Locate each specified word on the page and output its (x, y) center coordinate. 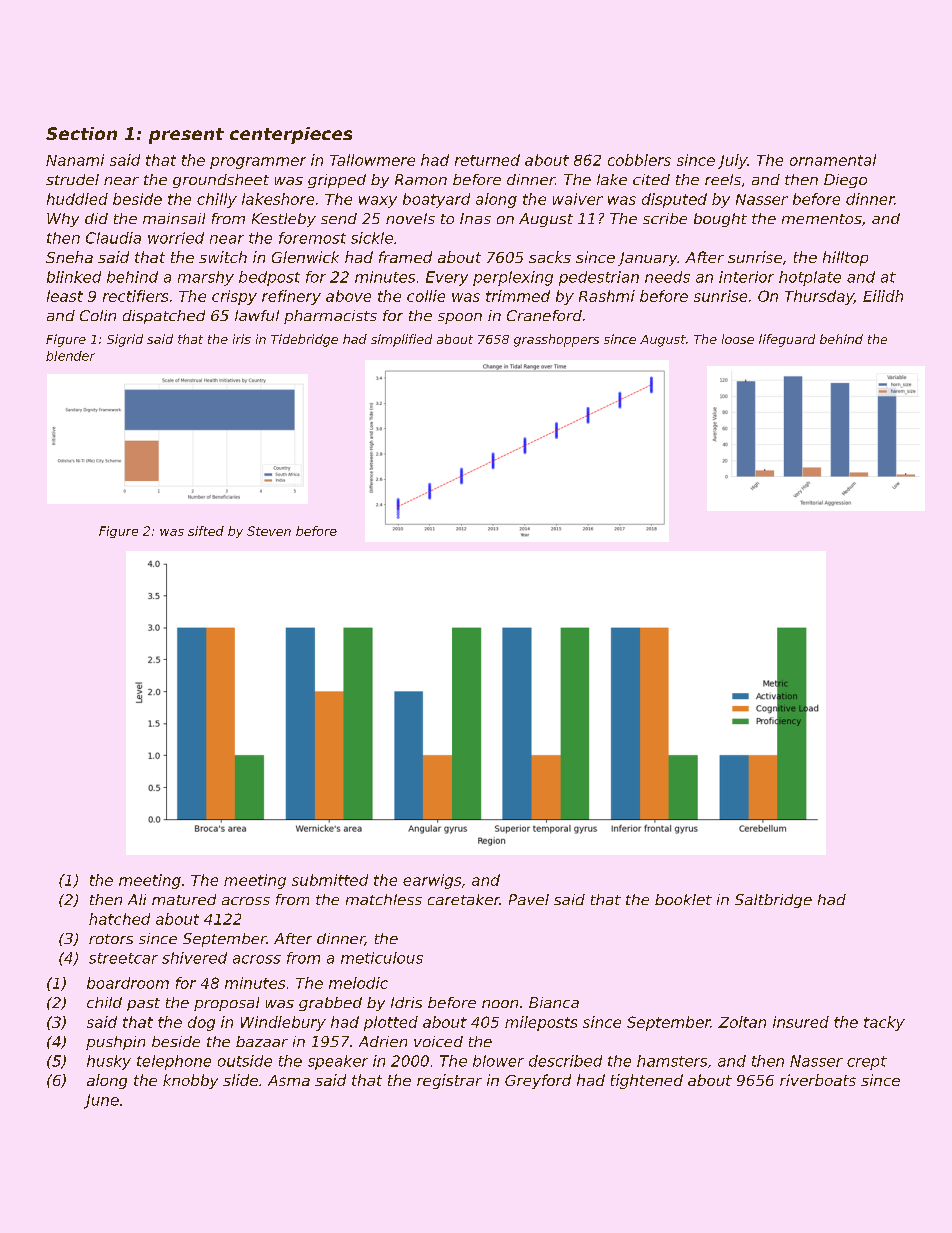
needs (667, 277)
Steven (269, 531)
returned (487, 160)
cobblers (639, 160)
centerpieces (291, 135)
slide (240, 1080)
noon (500, 1004)
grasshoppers (556, 340)
